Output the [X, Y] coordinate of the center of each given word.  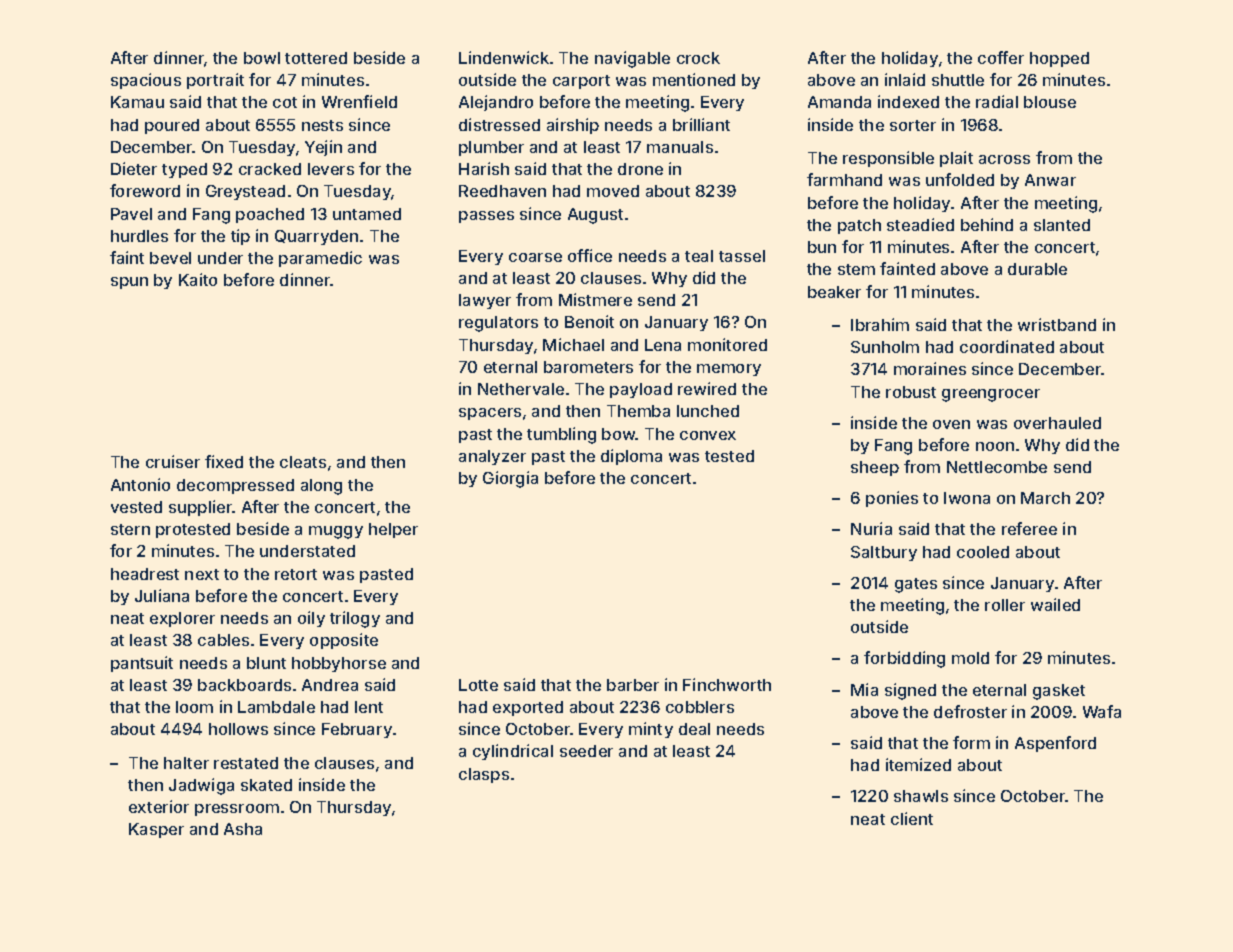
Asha [243, 829]
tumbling [561, 435]
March [1045, 498]
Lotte [478, 685]
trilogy [355, 619]
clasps [484, 775]
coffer [1001, 57]
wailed [1055, 604]
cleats [303, 462]
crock [698, 58]
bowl [262, 58]
